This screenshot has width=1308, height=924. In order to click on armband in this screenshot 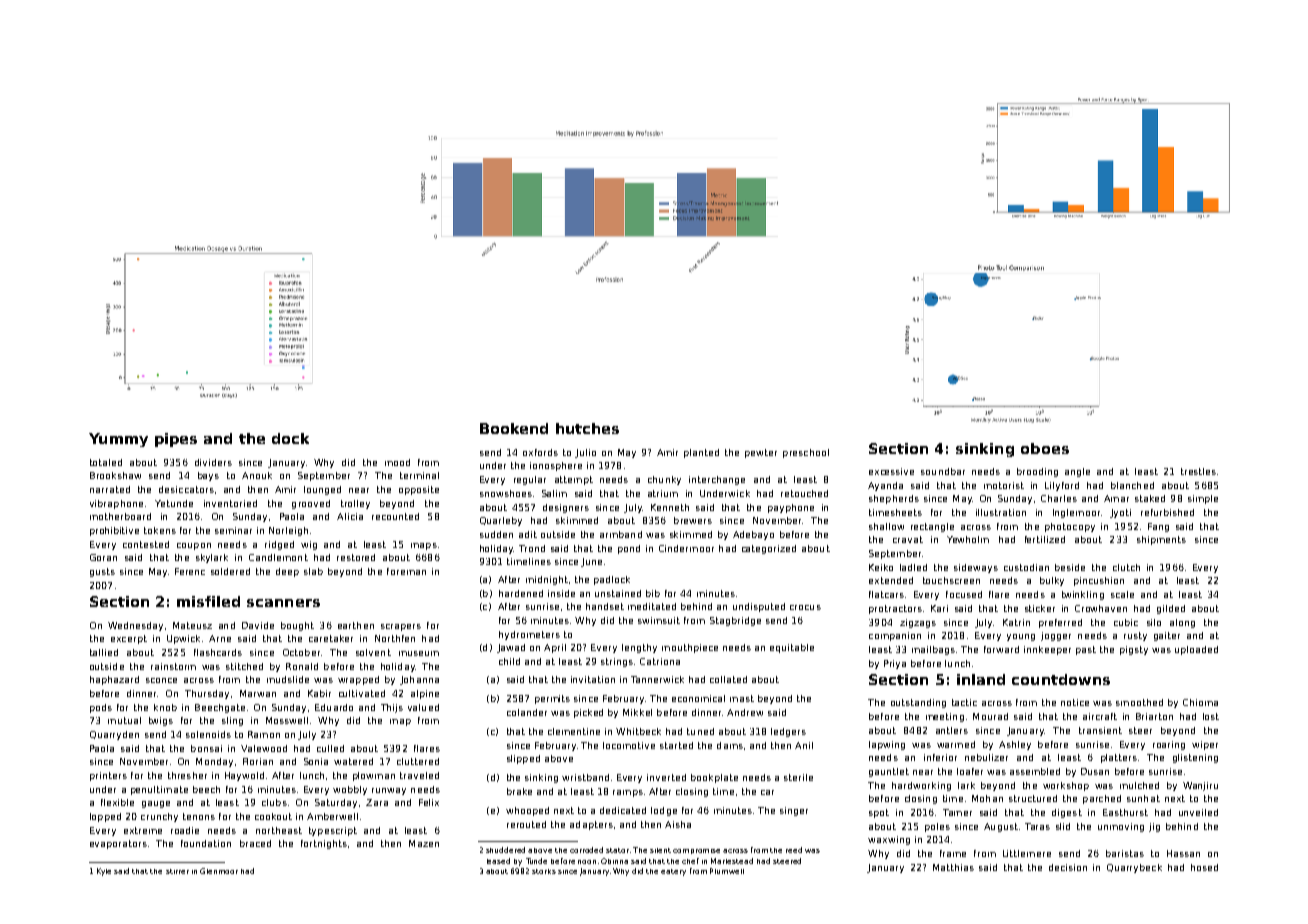, I will do `click(621, 534)`.
